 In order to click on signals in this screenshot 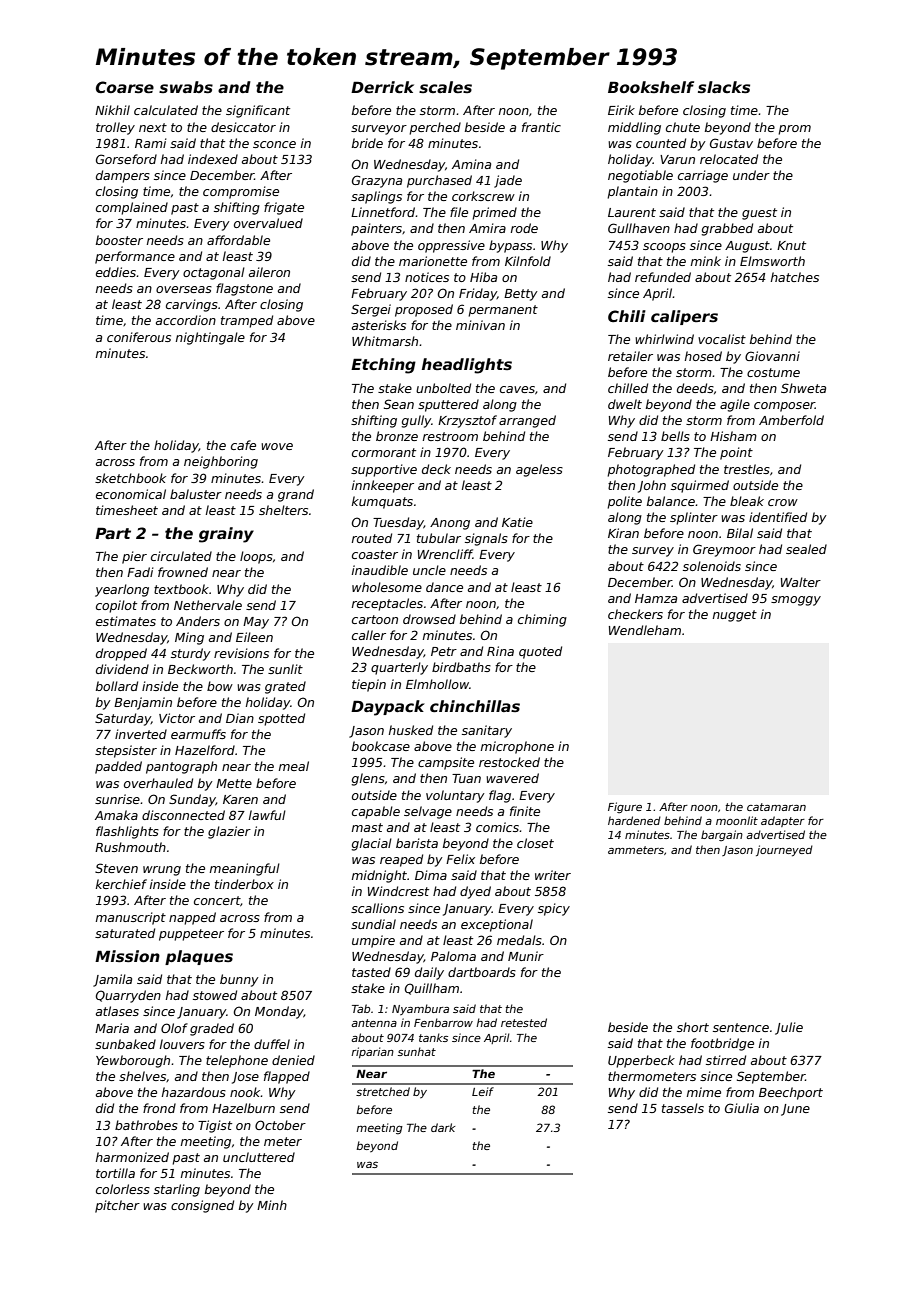, I will do `click(486, 539)`.
